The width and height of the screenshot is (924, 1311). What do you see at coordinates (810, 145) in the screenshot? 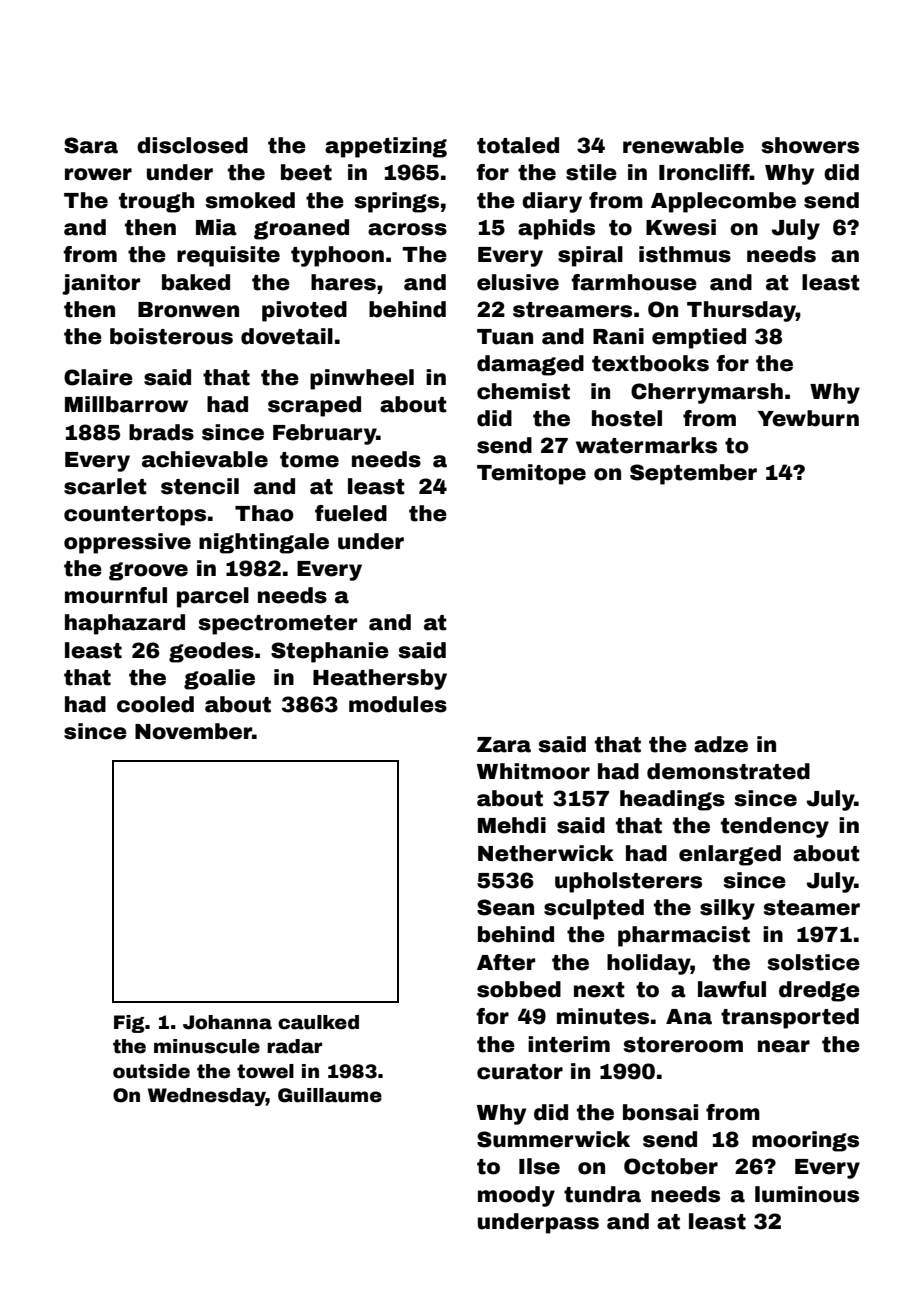
I see `showers` at bounding box center [810, 145].
